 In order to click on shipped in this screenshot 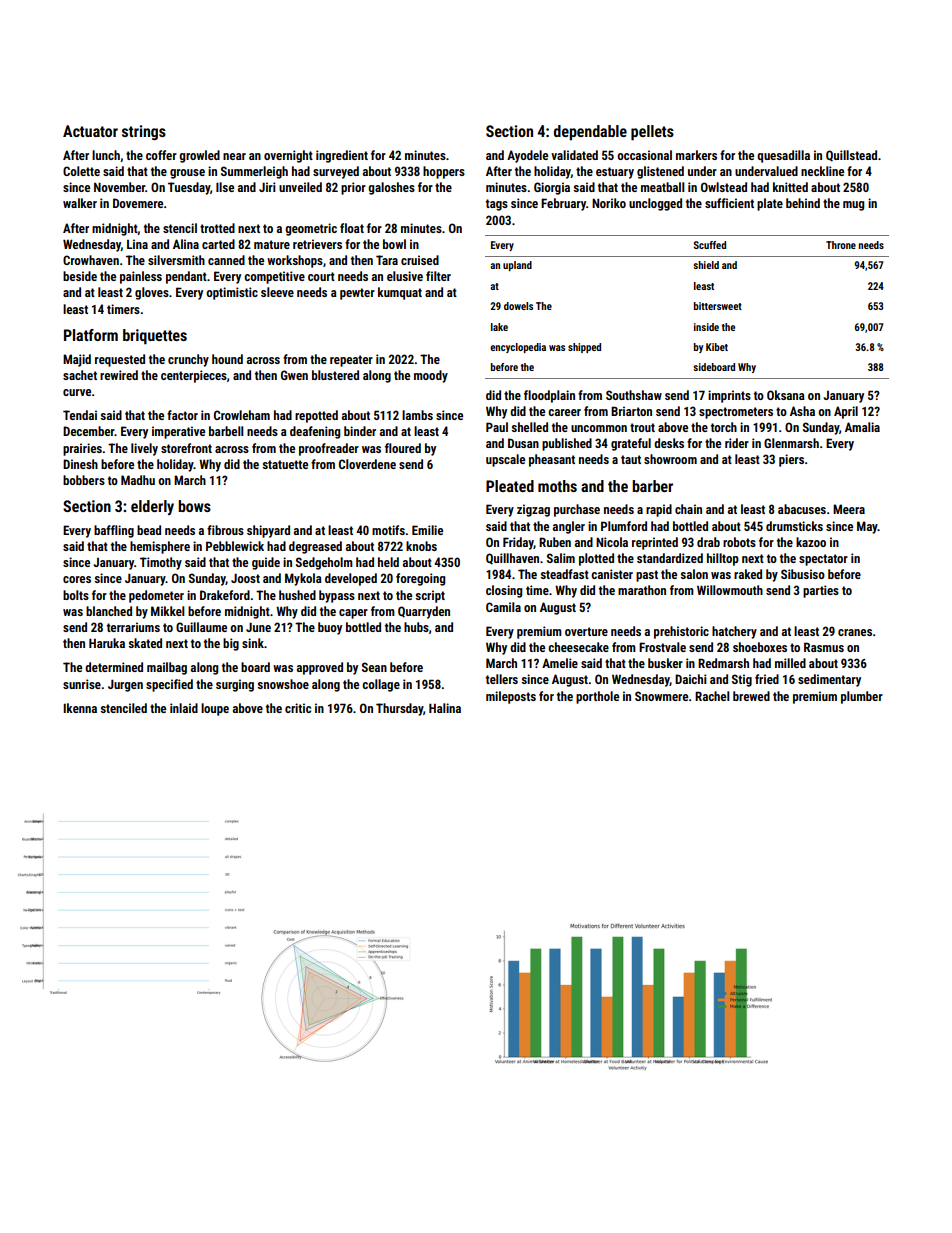, I will do `click(584, 348)`.
